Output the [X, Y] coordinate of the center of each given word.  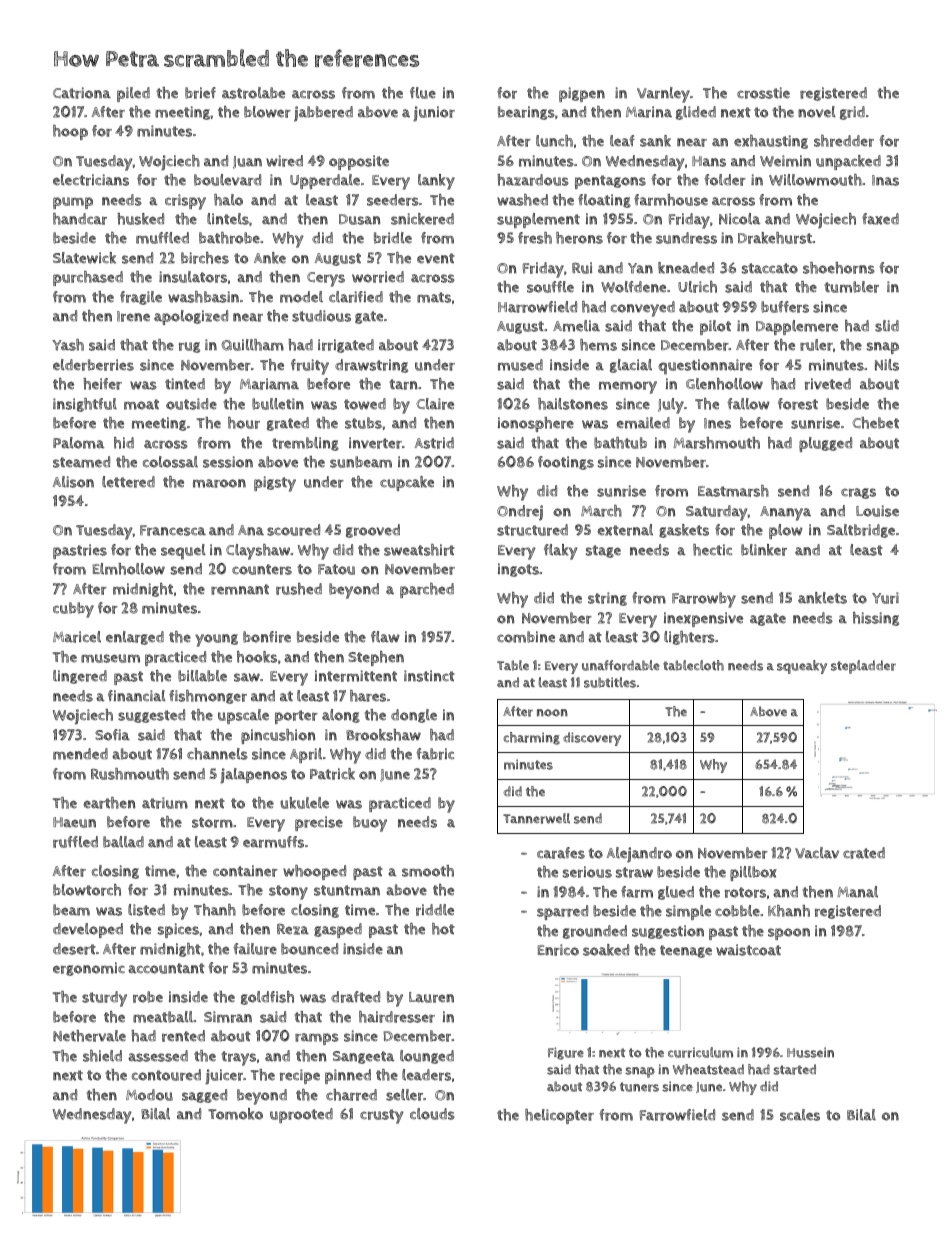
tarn [403, 384]
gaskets [684, 531]
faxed [880, 219]
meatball [163, 1017]
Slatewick [84, 258]
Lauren [431, 997]
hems [598, 345]
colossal [170, 462]
